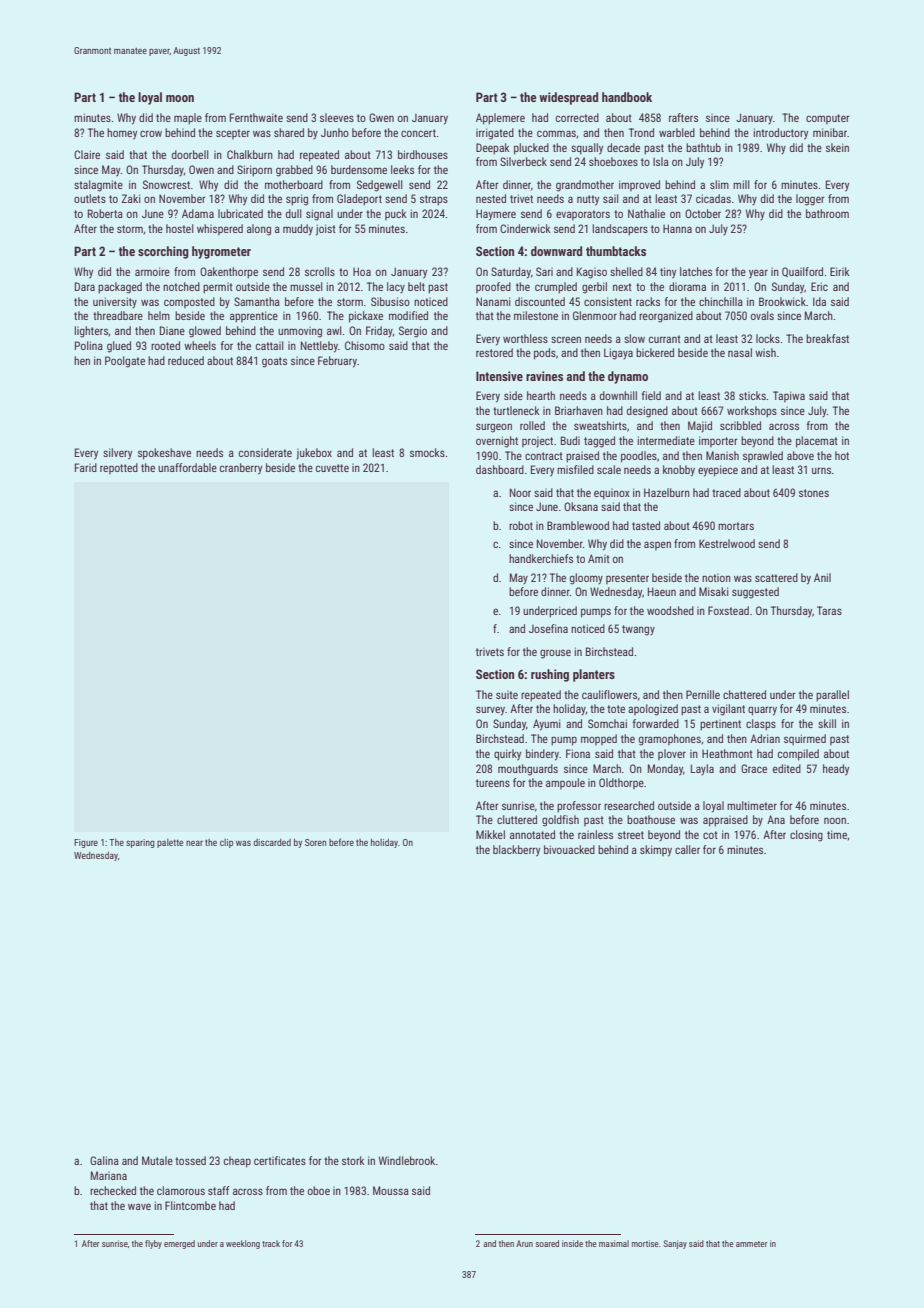 The image size is (924, 1308). I want to click on robot, so click(521, 525).
